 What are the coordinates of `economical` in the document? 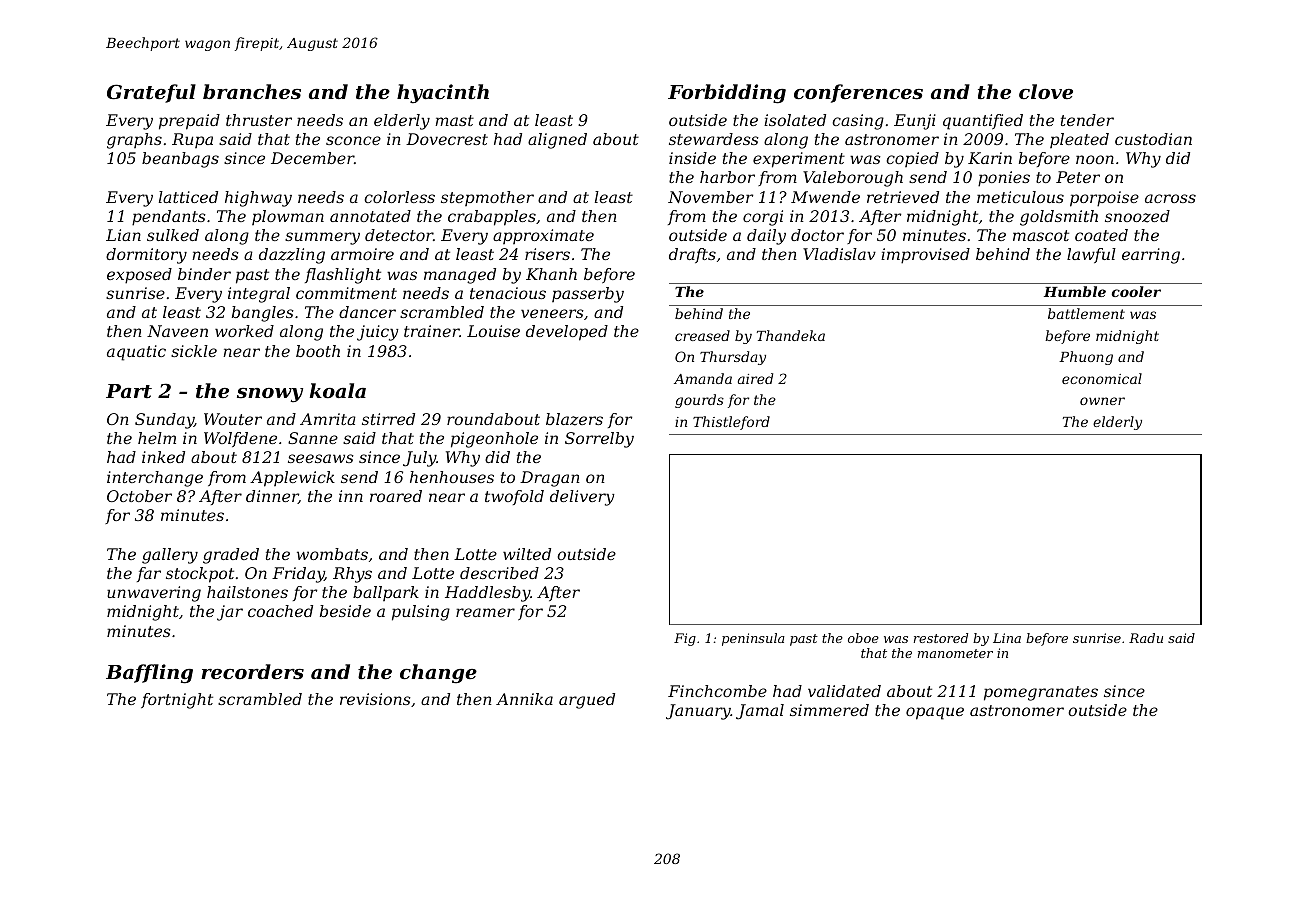 It's located at (1102, 378).
